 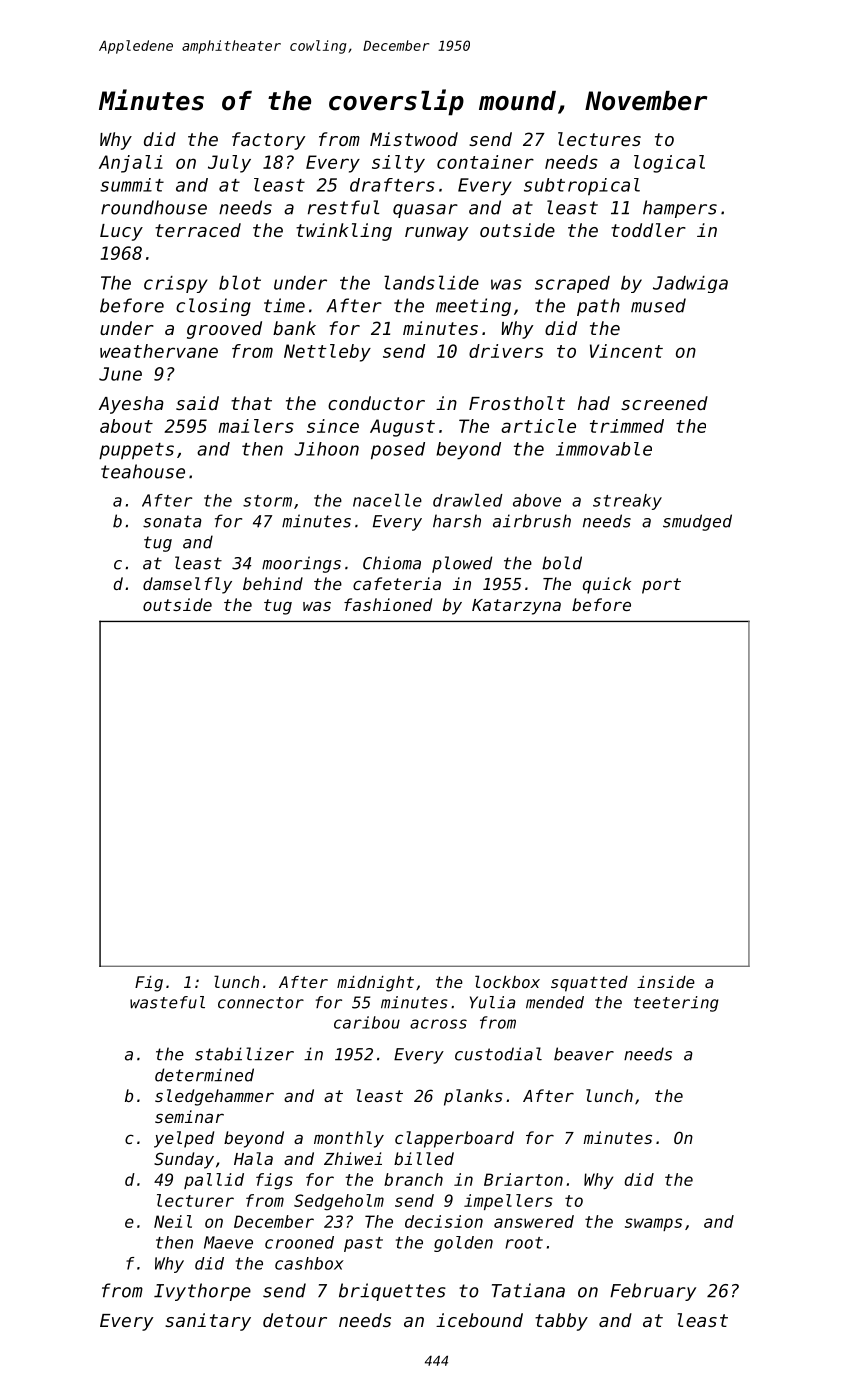 I want to click on February, so click(x=653, y=1292).
